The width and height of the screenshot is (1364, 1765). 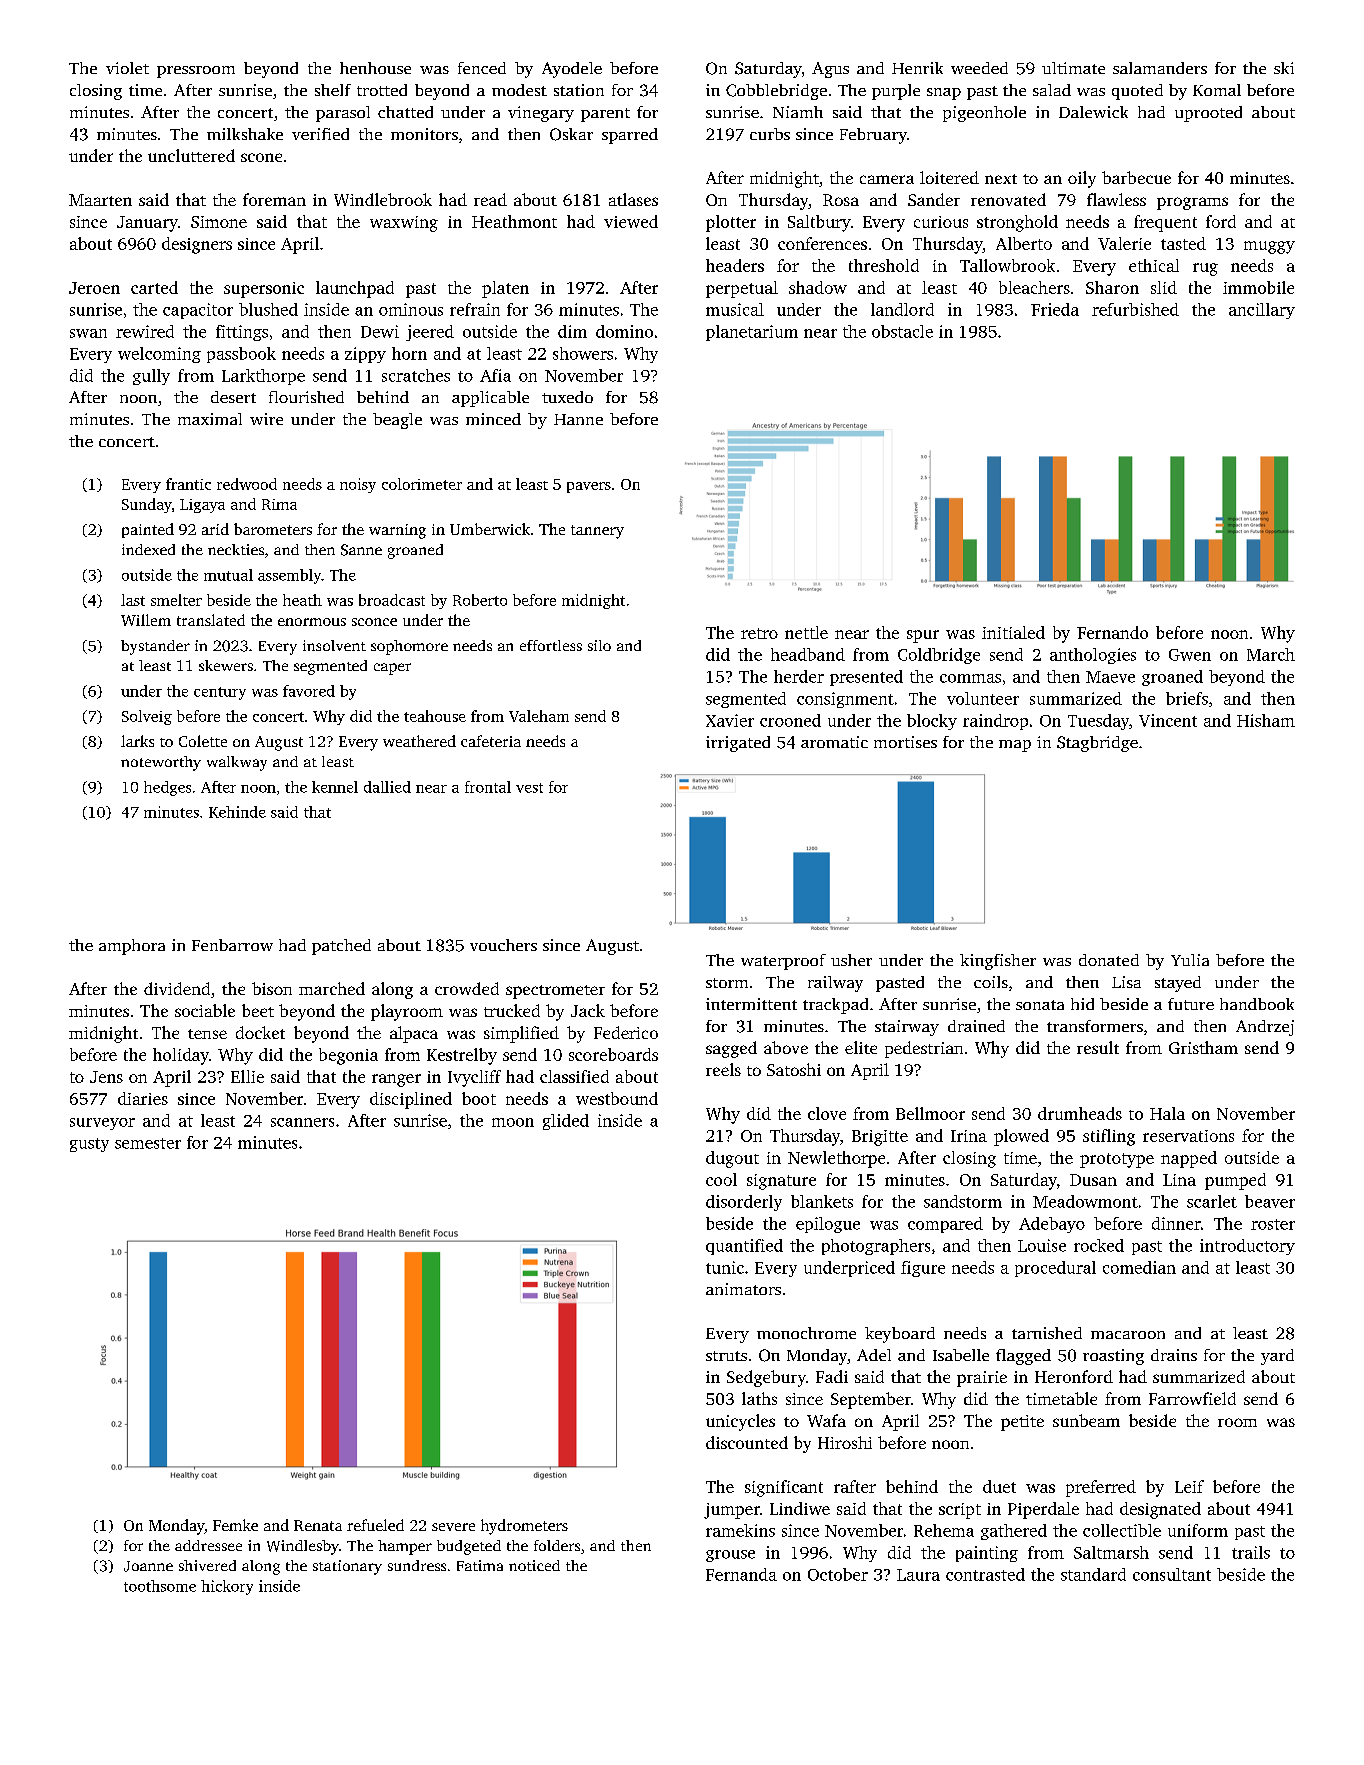 What do you see at coordinates (127, 68) in the screenshot?
I see `violet` at bounding box center [127, 68].
